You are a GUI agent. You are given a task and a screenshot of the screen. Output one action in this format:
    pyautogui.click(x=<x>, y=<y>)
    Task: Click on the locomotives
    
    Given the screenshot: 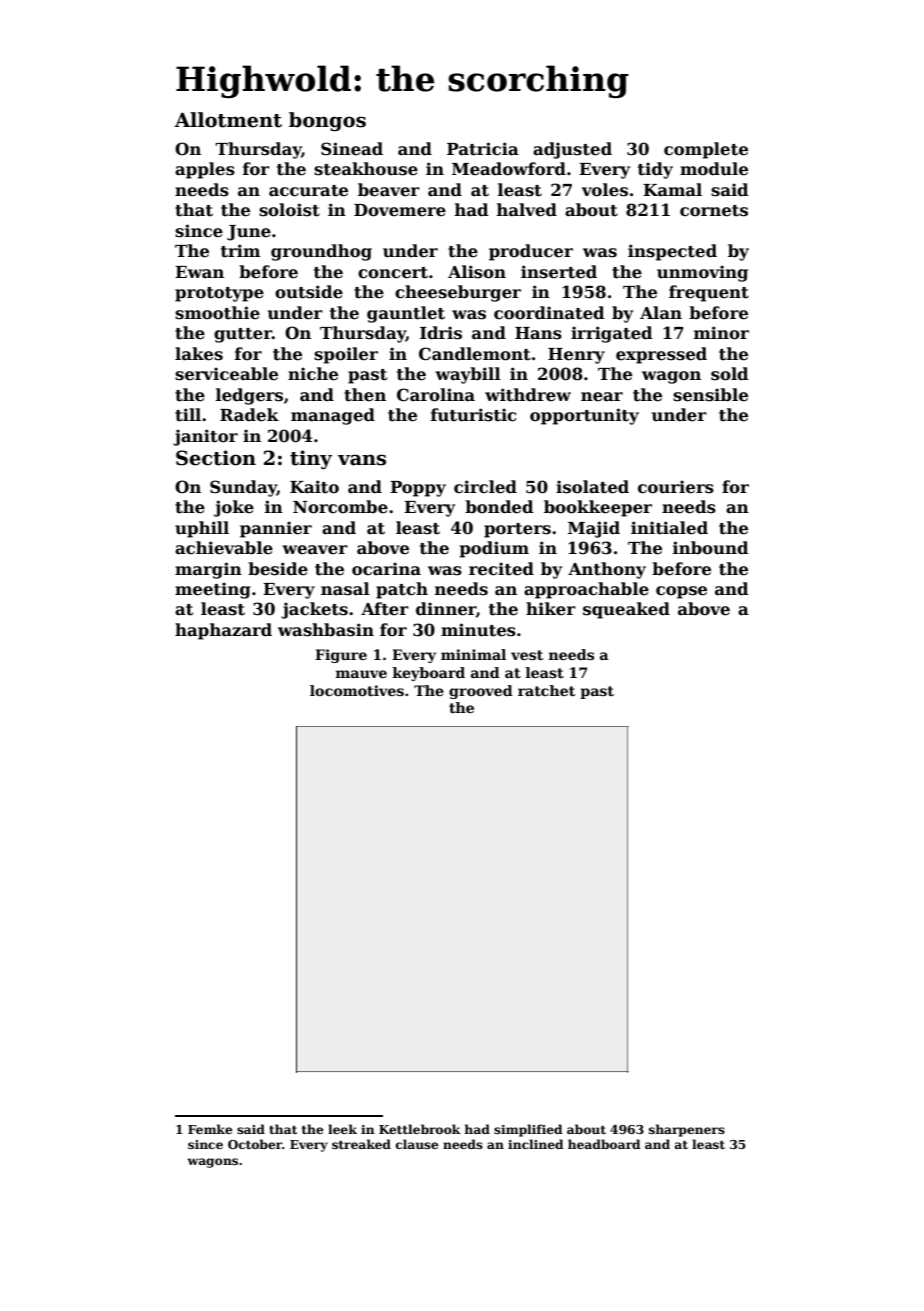 What is the action you would take?
    pyautogui.click(x=357, y=690)
